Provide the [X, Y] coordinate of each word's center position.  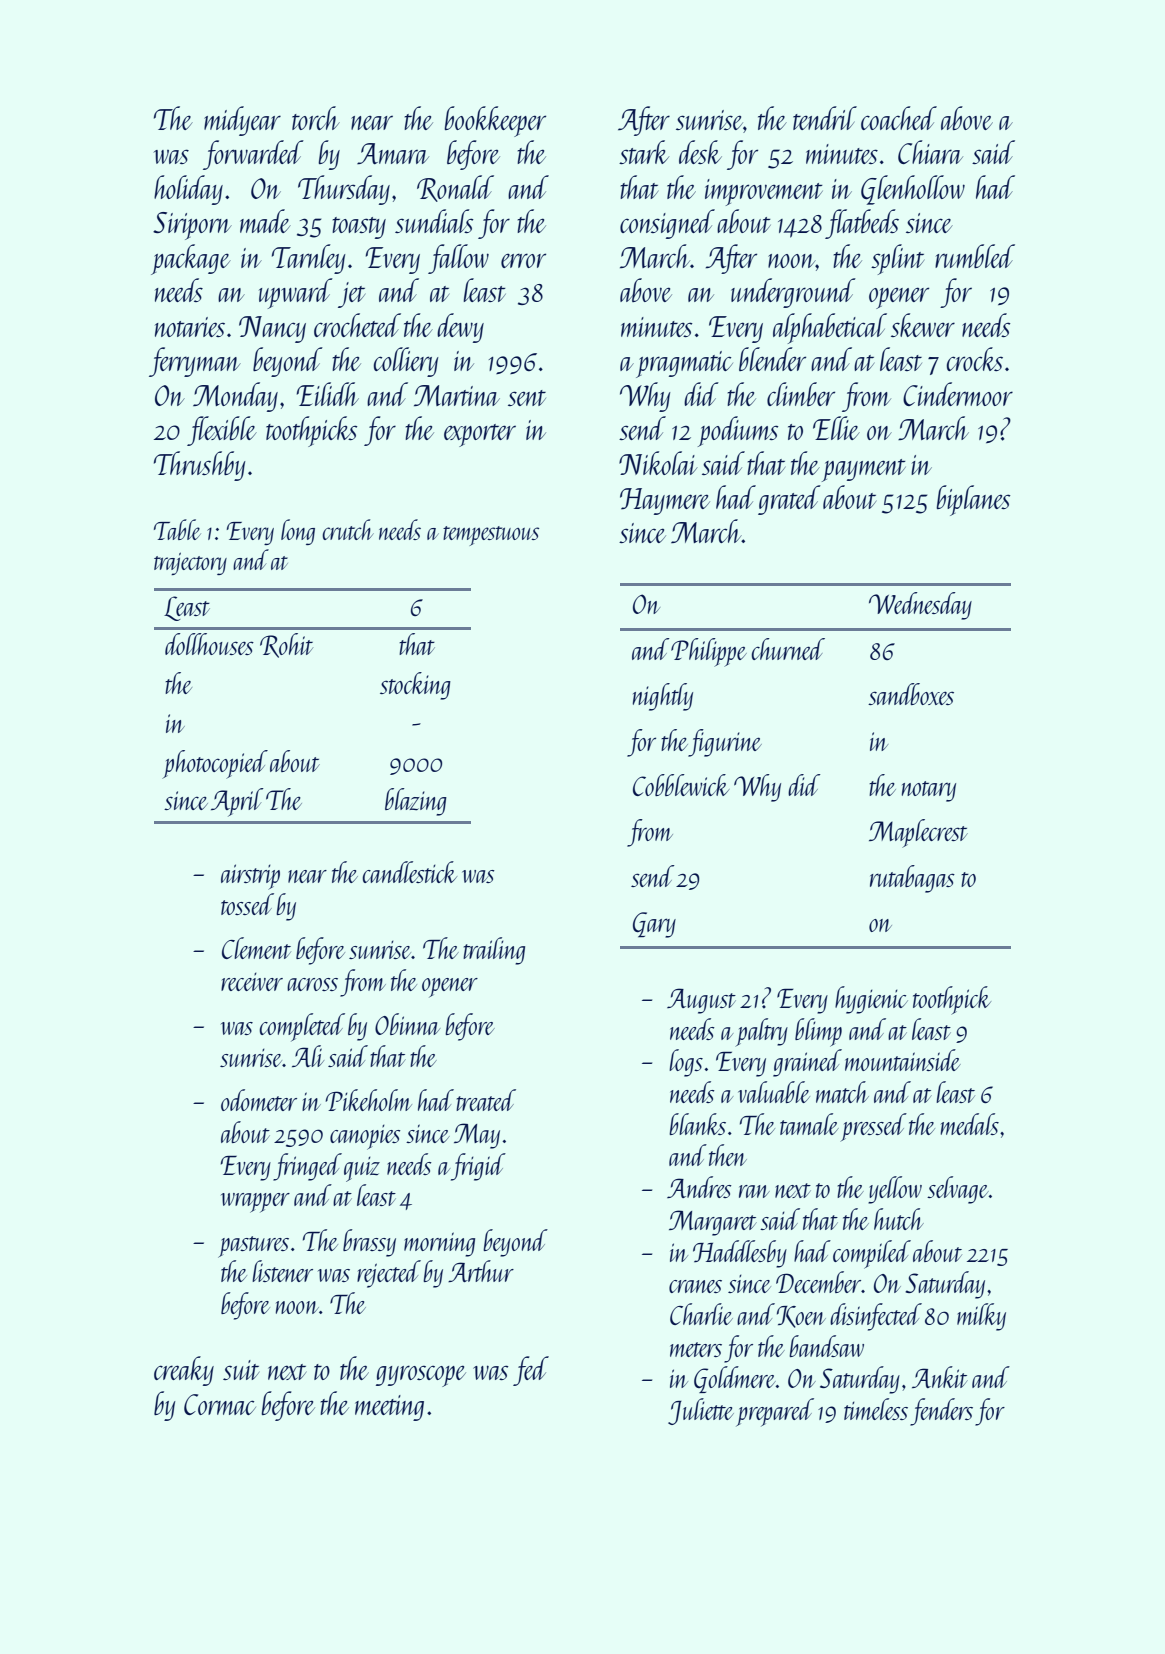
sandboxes [911, 694]
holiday [188, 190]
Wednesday [920, 606]
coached [899, 118]
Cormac [220, 1404]
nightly [663, 697]
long [298, 532]
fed [531, 1371]
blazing [416, 802]
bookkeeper [495, 121]
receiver [252, 982]
